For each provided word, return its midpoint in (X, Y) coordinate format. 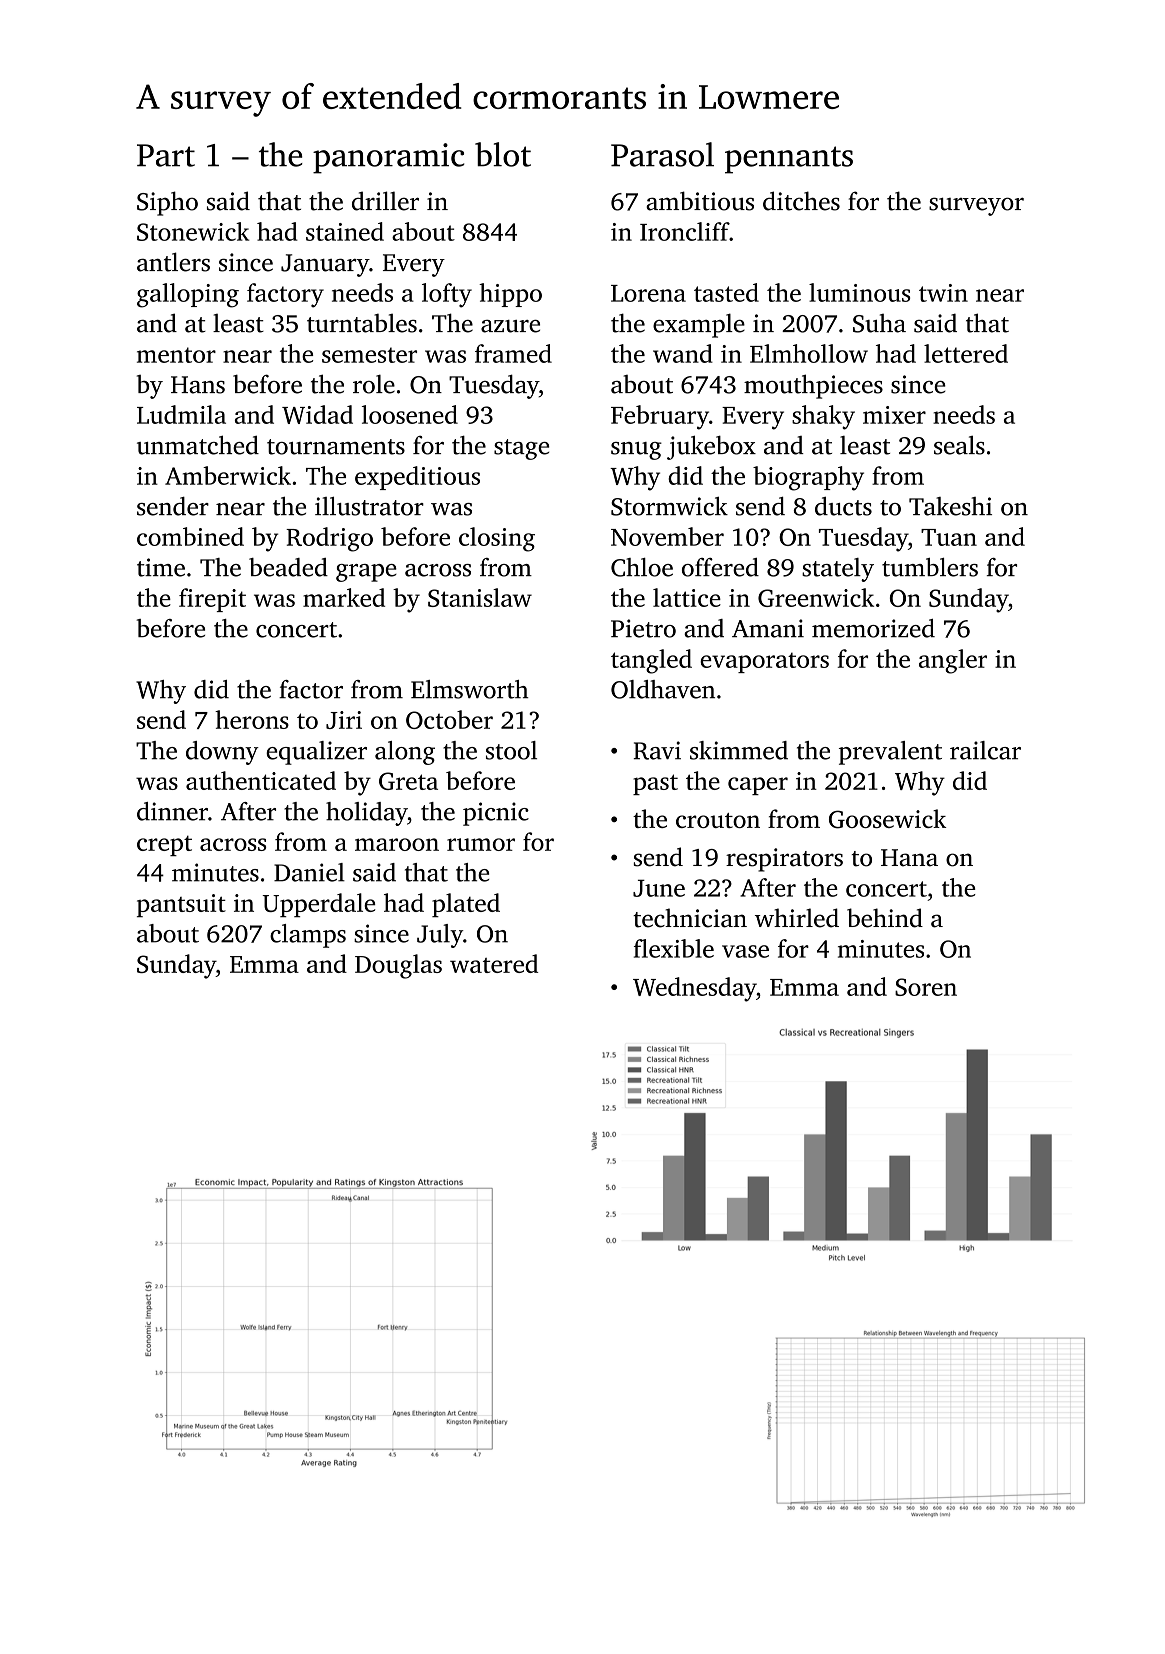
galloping (188, 295)
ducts (843, 506)
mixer (894, 415)
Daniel (309, 872)
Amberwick (228, 475)
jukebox (711, 447)
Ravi (657, 750)
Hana (909, 858)
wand (683, 353)
